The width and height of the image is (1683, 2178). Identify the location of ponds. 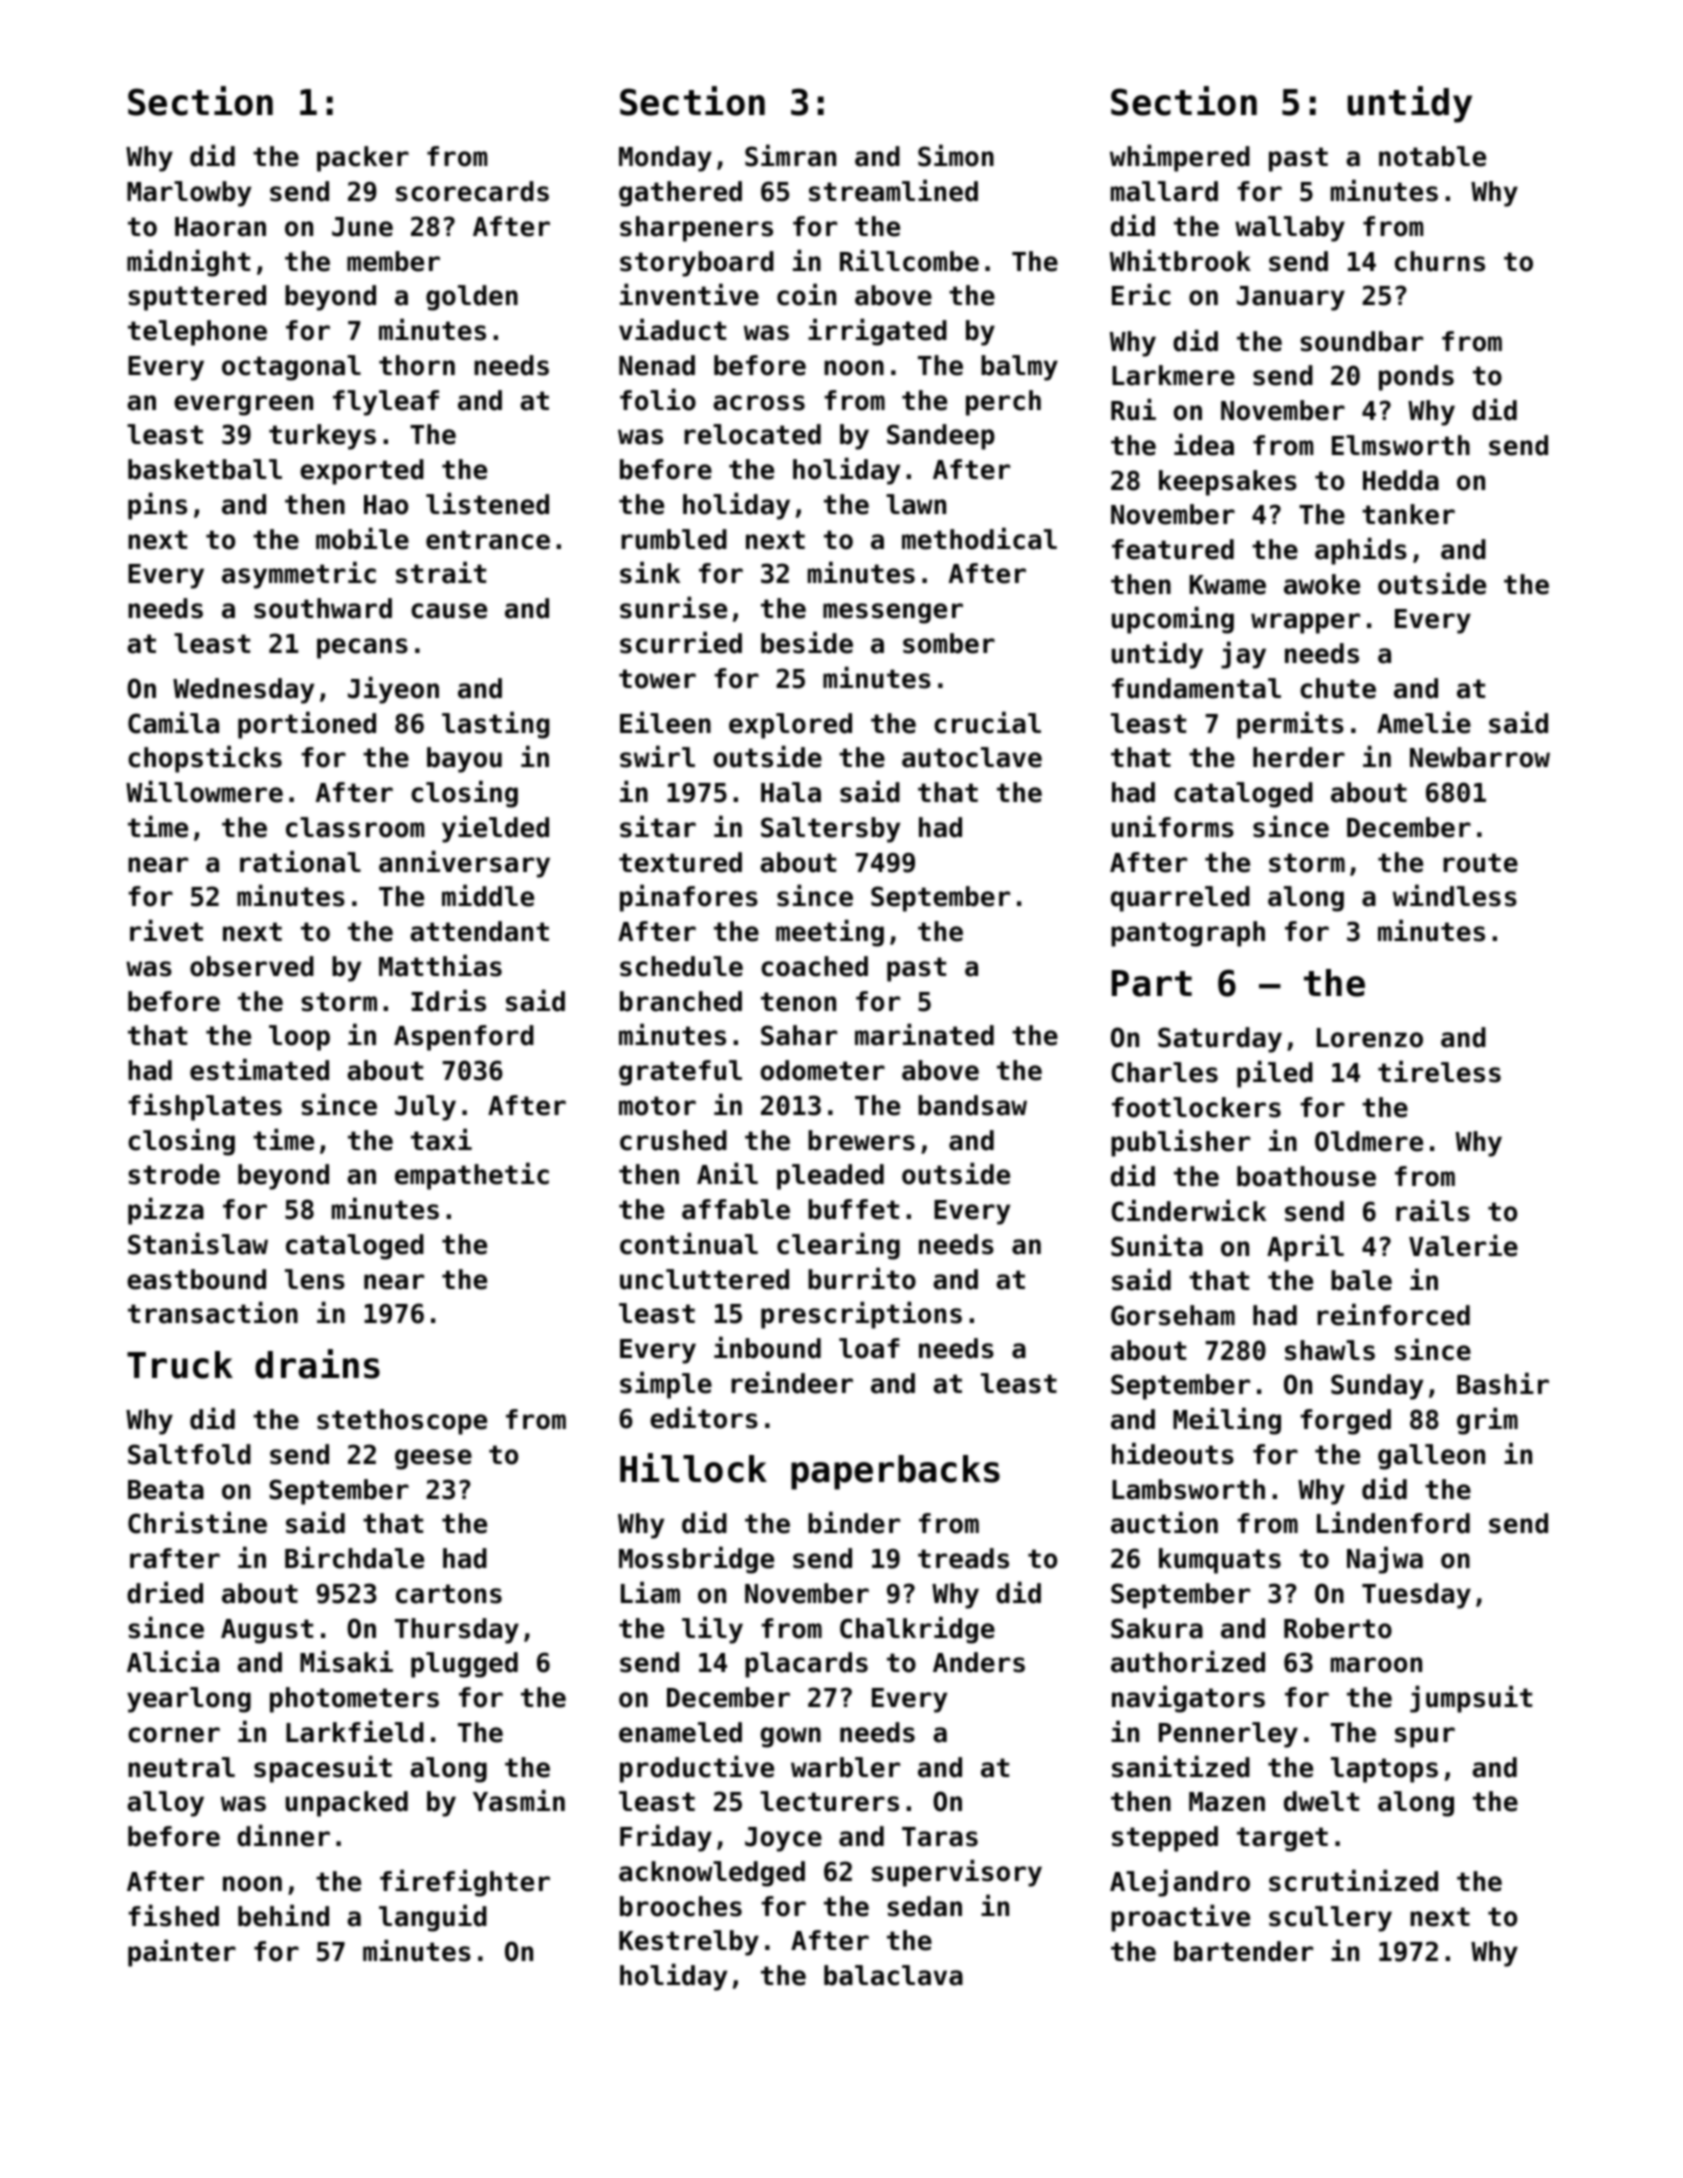
(1416, 378).
